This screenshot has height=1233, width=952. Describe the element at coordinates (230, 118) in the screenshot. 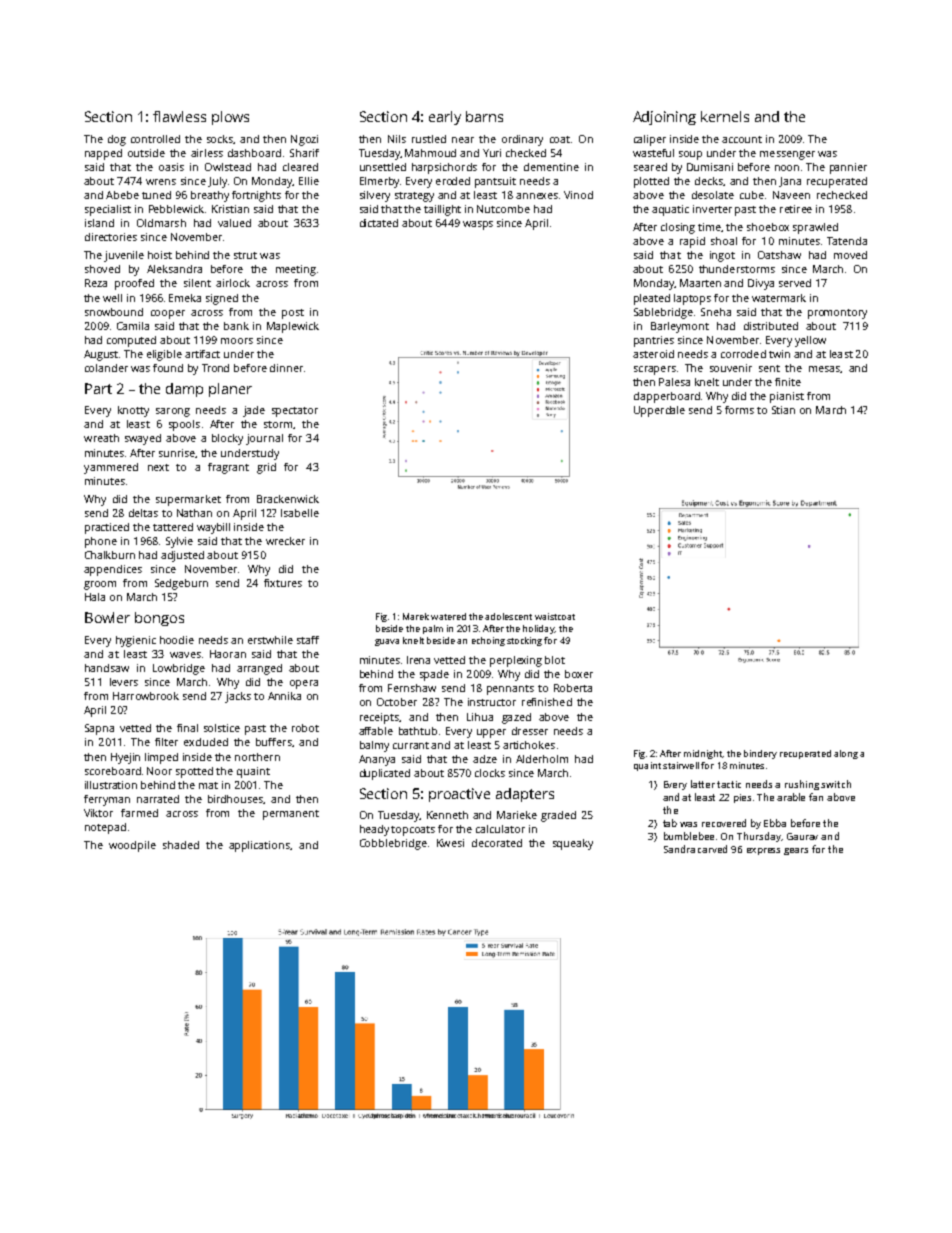

I see `plows` at that location.
